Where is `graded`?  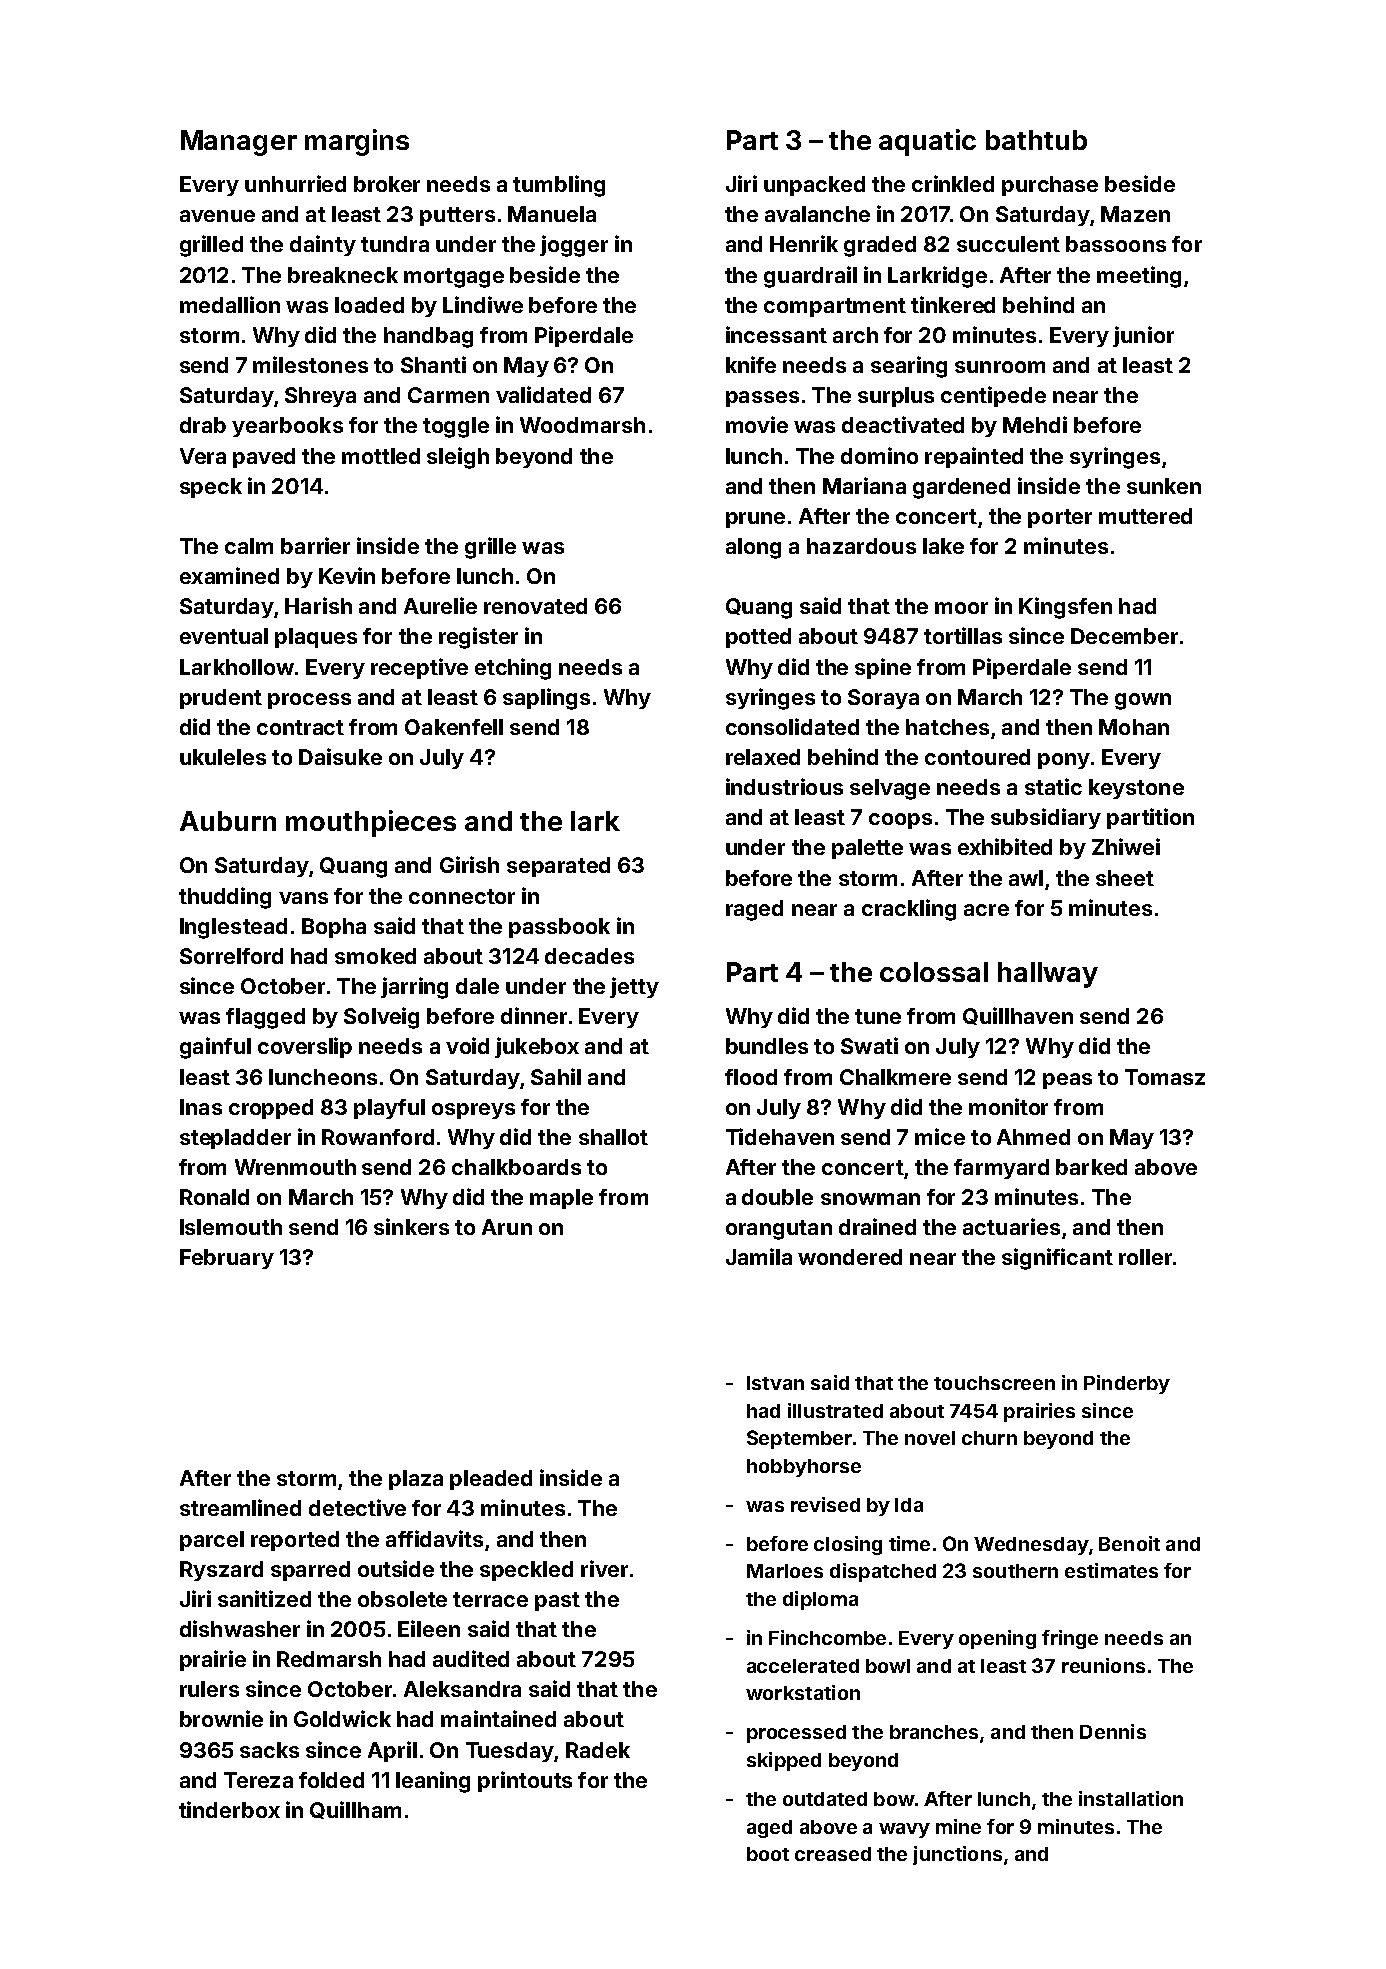 graded is located at coordinates (880, 246).
